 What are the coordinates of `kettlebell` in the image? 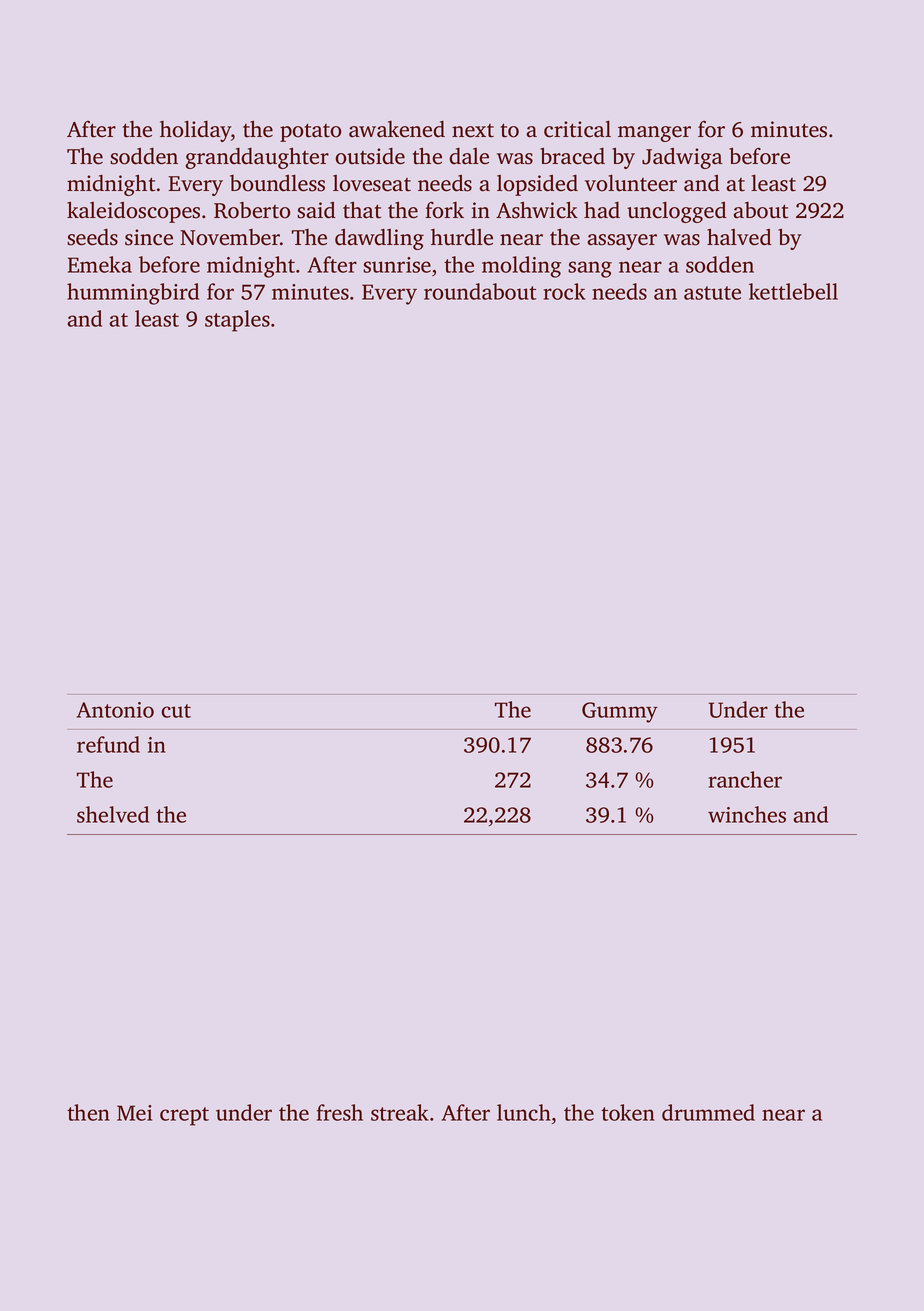 It's located at (793, 291).
